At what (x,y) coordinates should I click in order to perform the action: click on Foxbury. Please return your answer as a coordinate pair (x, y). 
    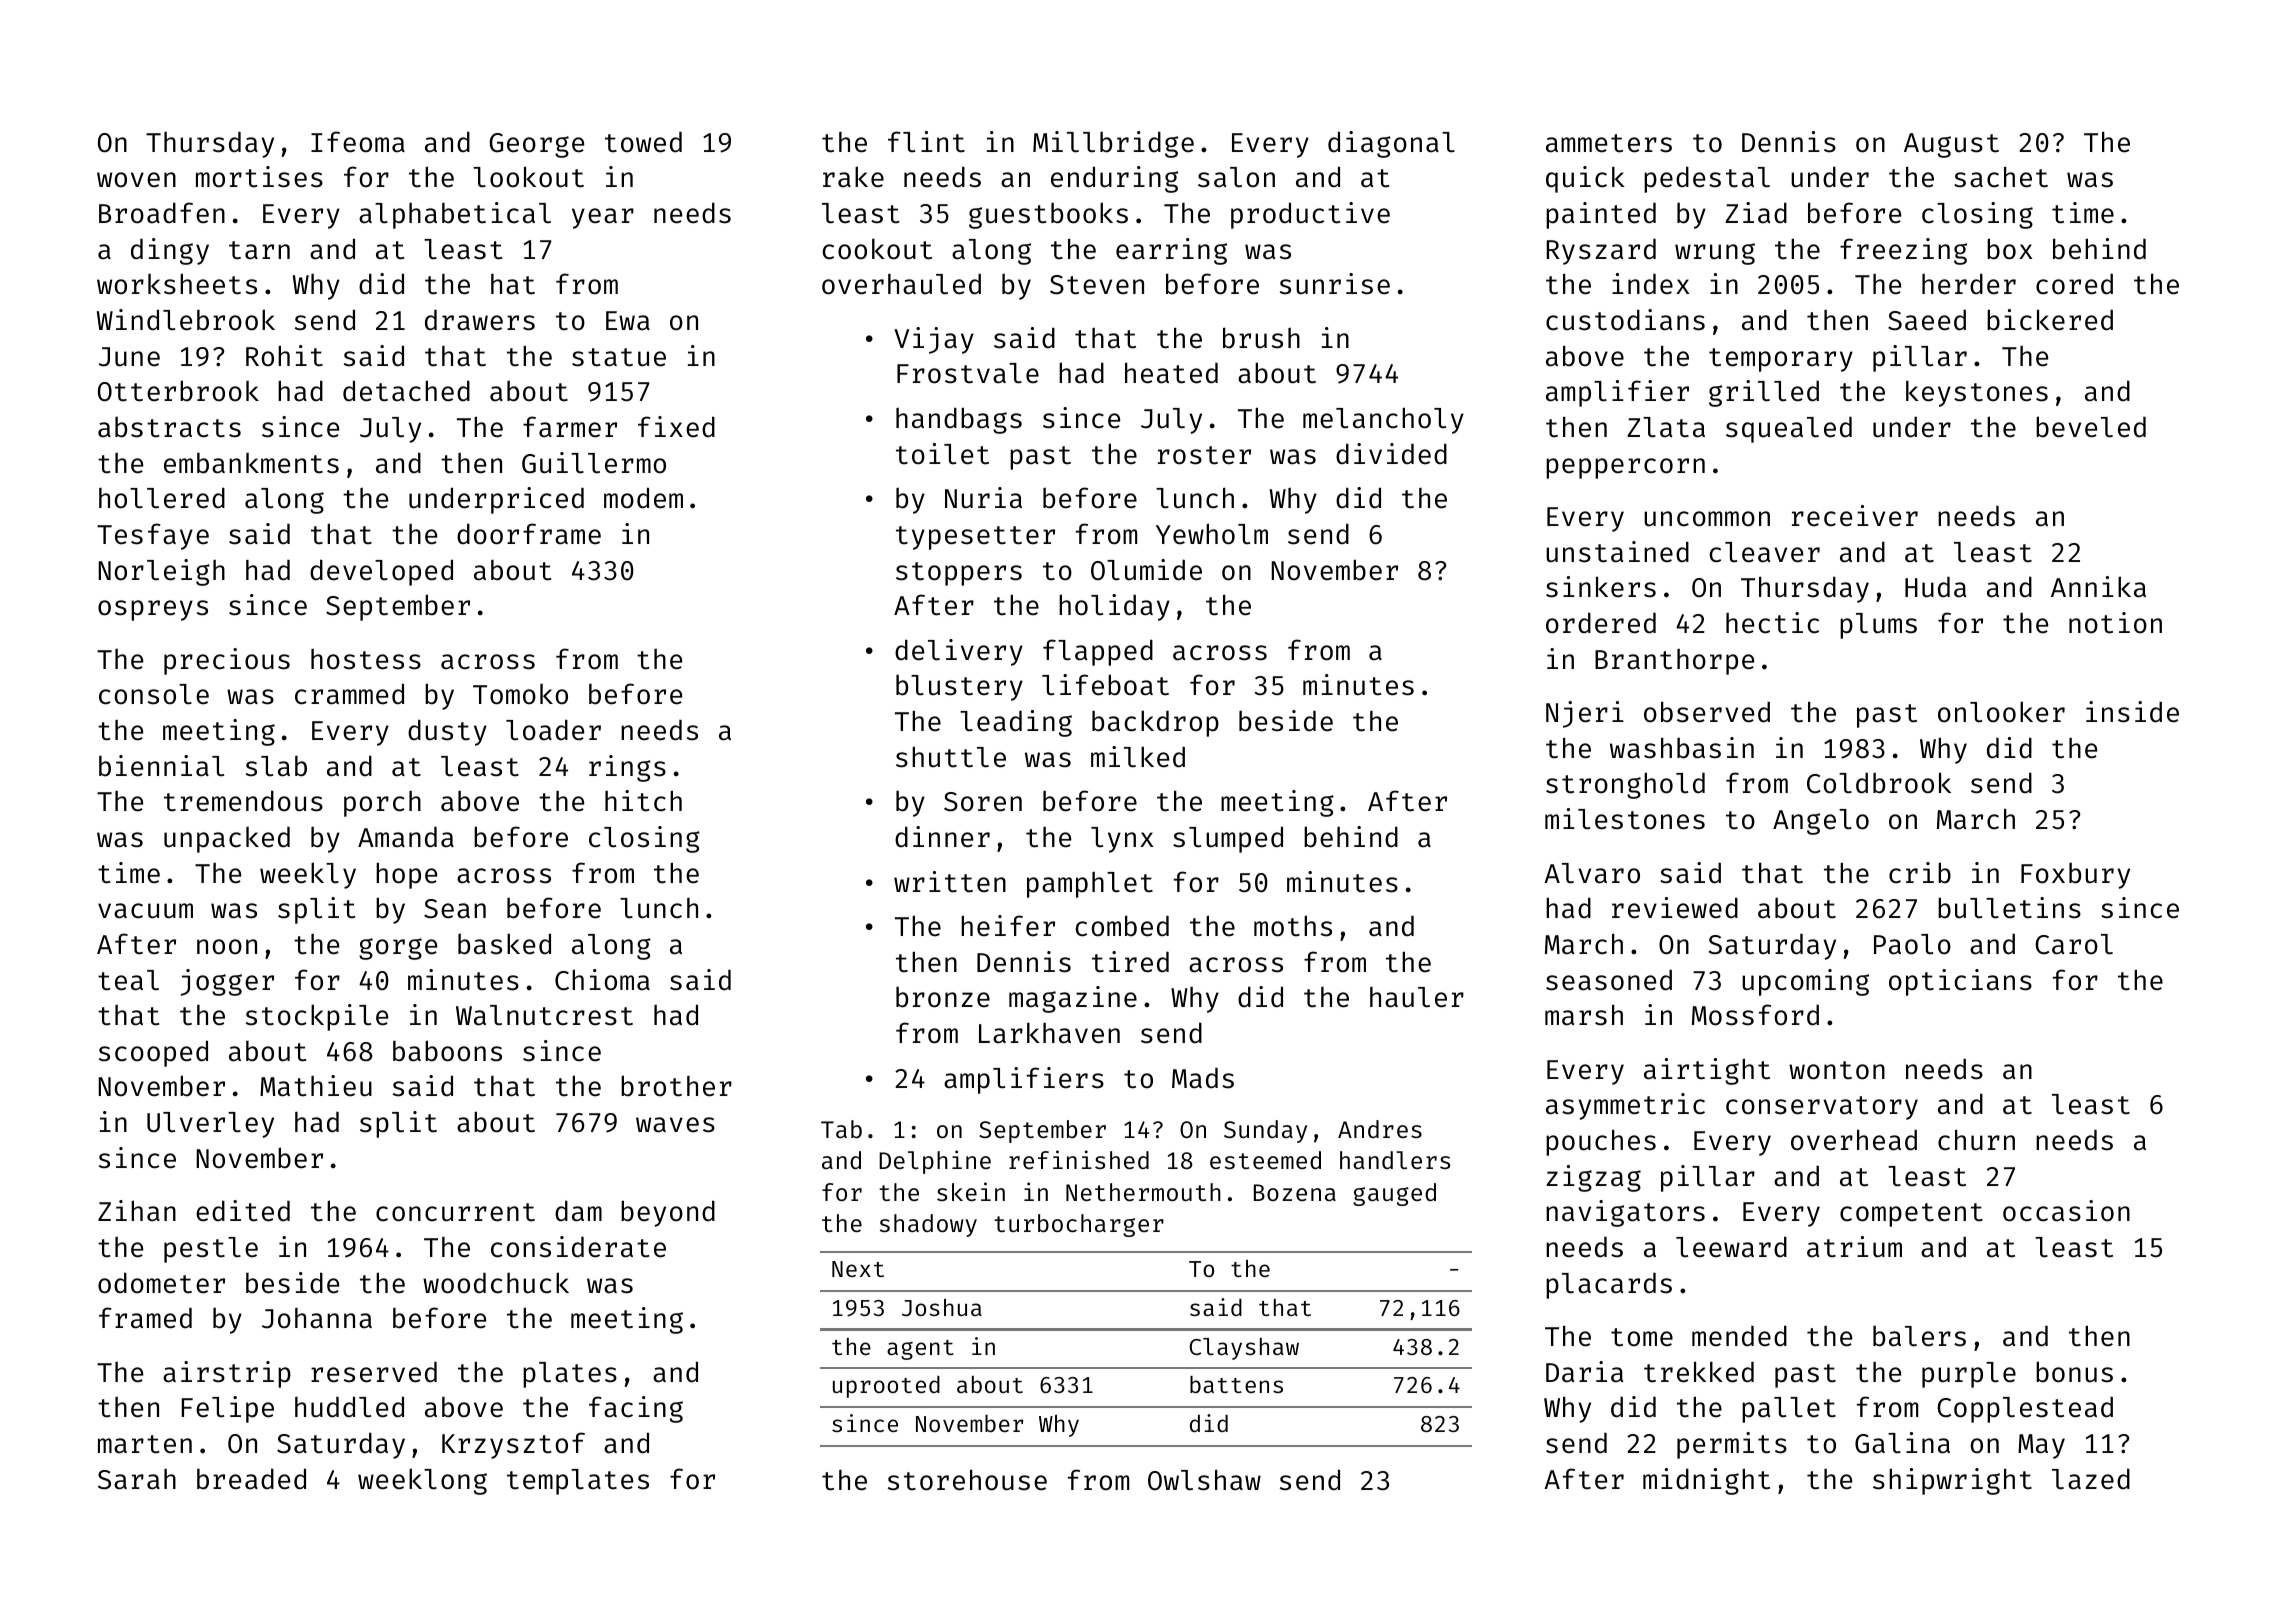
    Looking at the image, I should click on (2075, 875).
